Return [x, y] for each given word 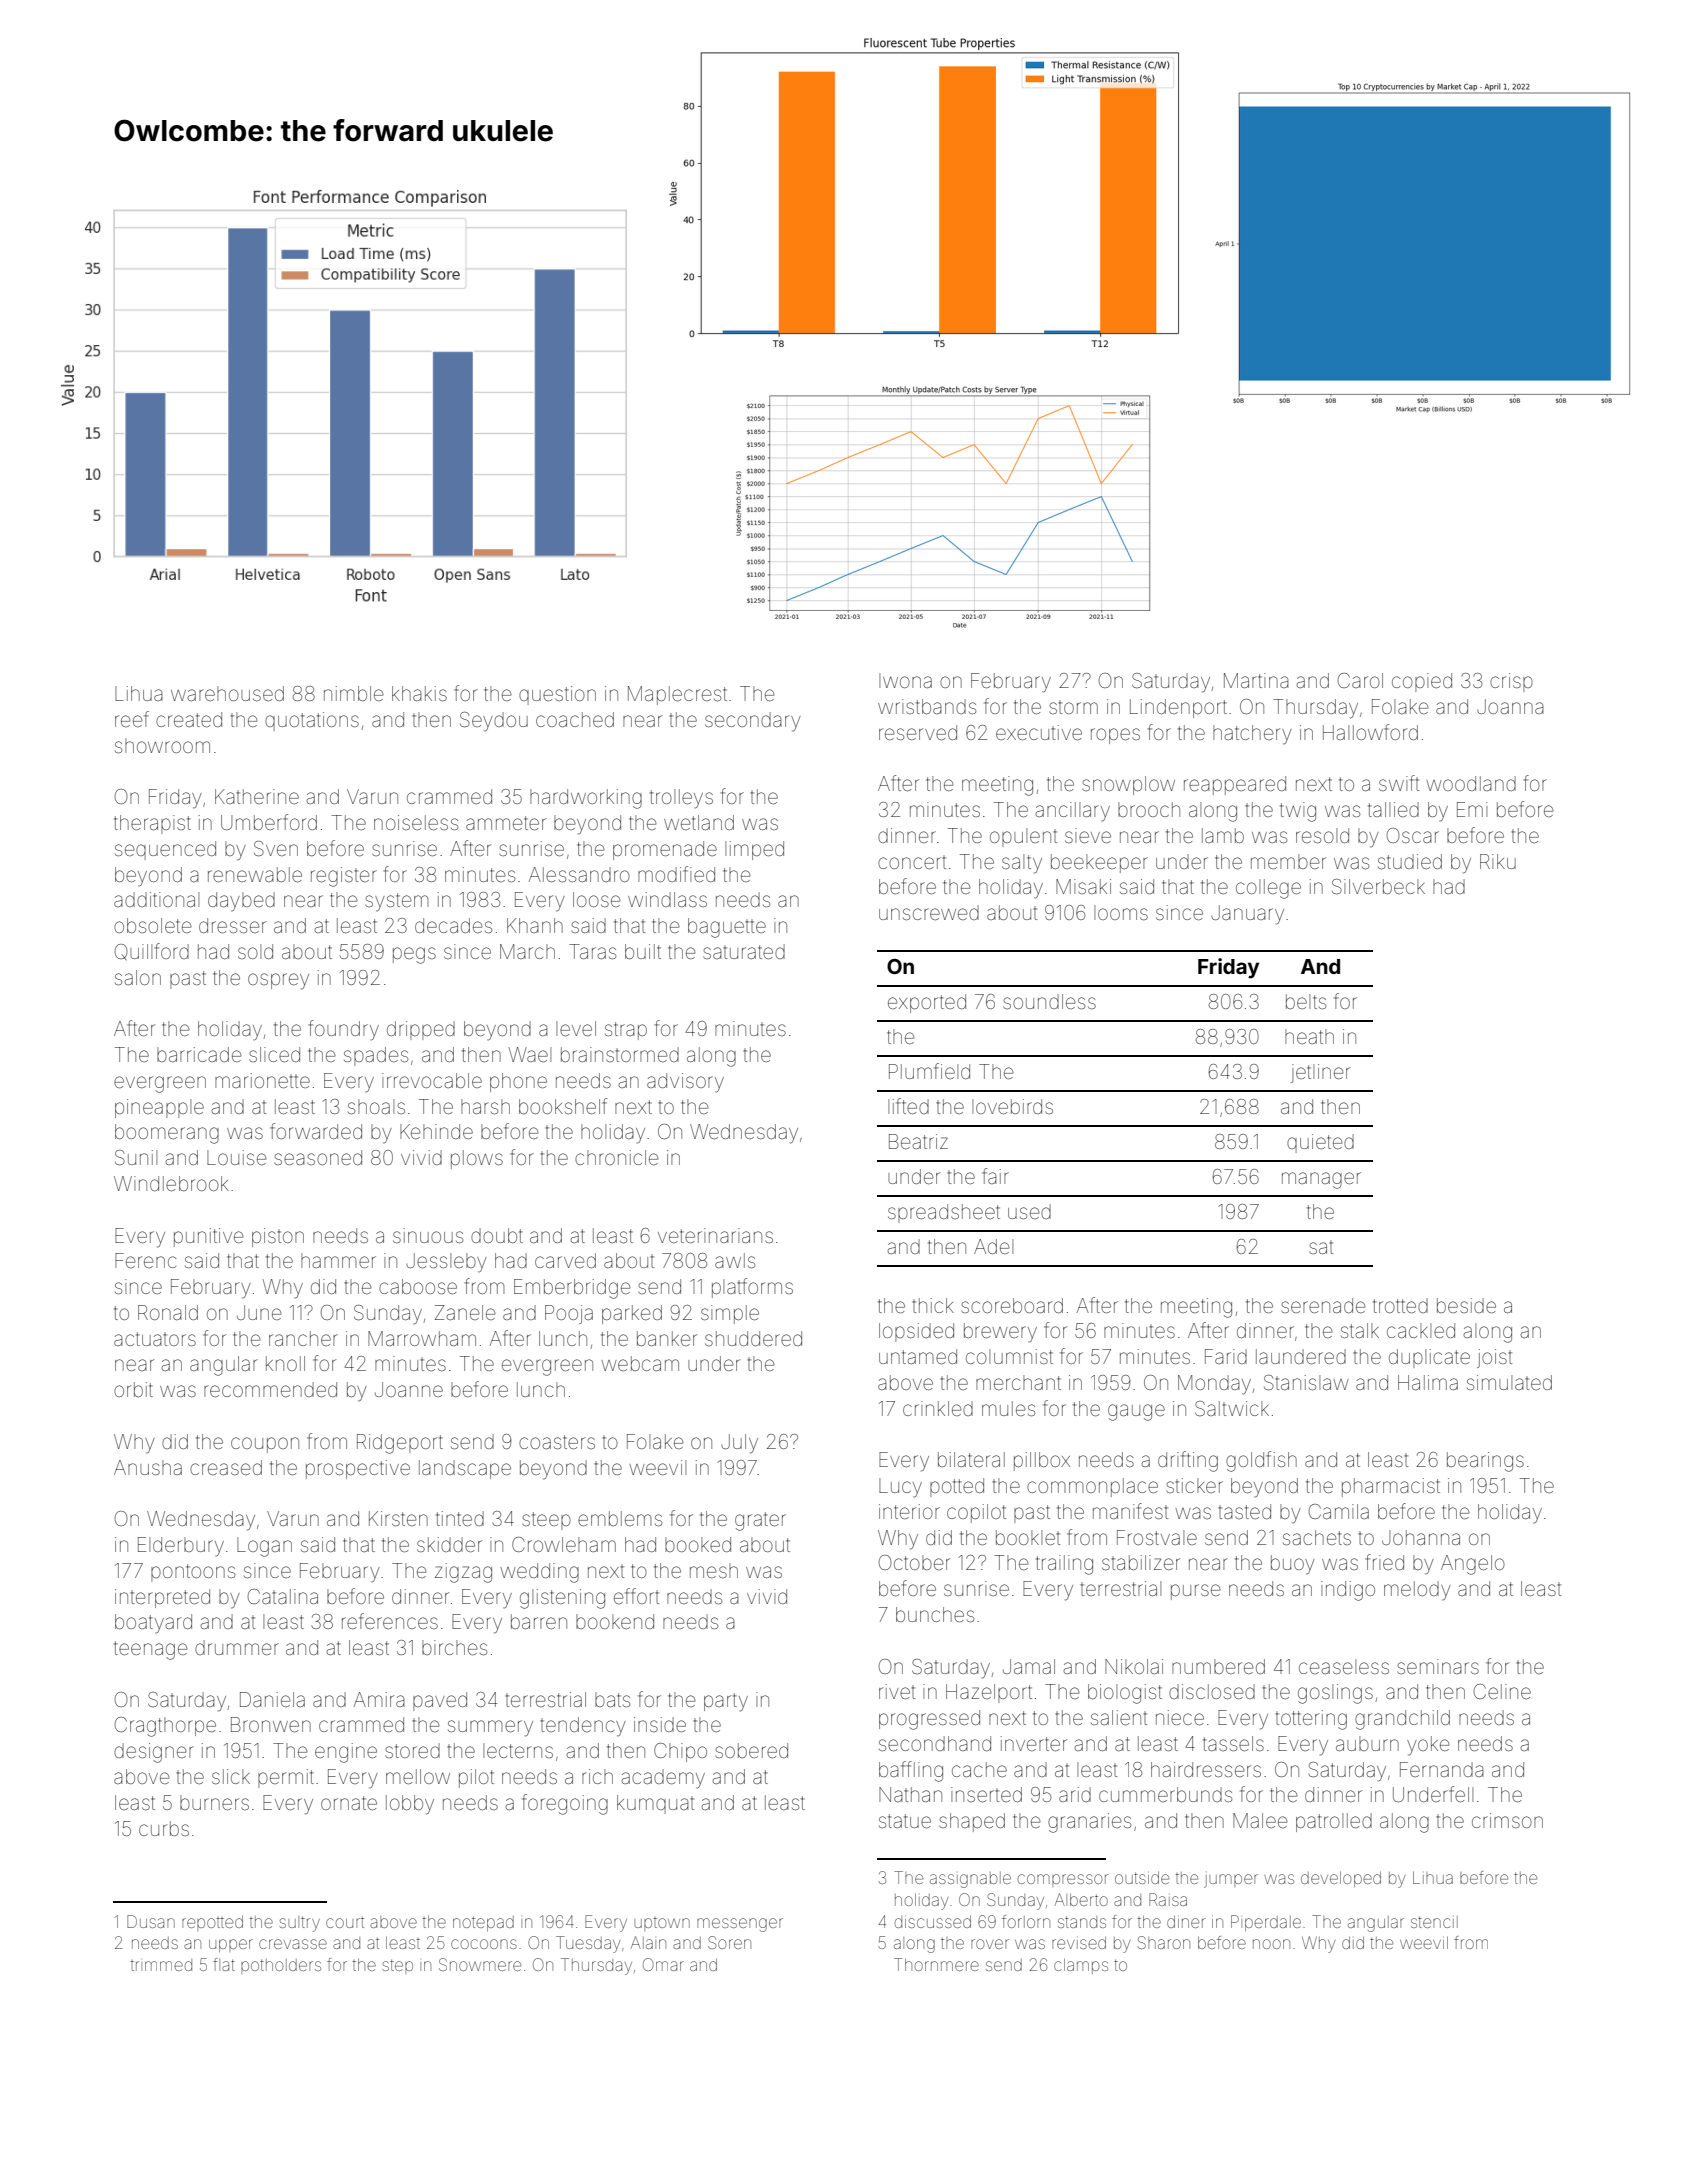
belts [1306, 1001]
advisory [685, 1083]
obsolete [153, 925]
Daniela [272, 1699]
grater [760, 1521]
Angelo [1473, 1565]
